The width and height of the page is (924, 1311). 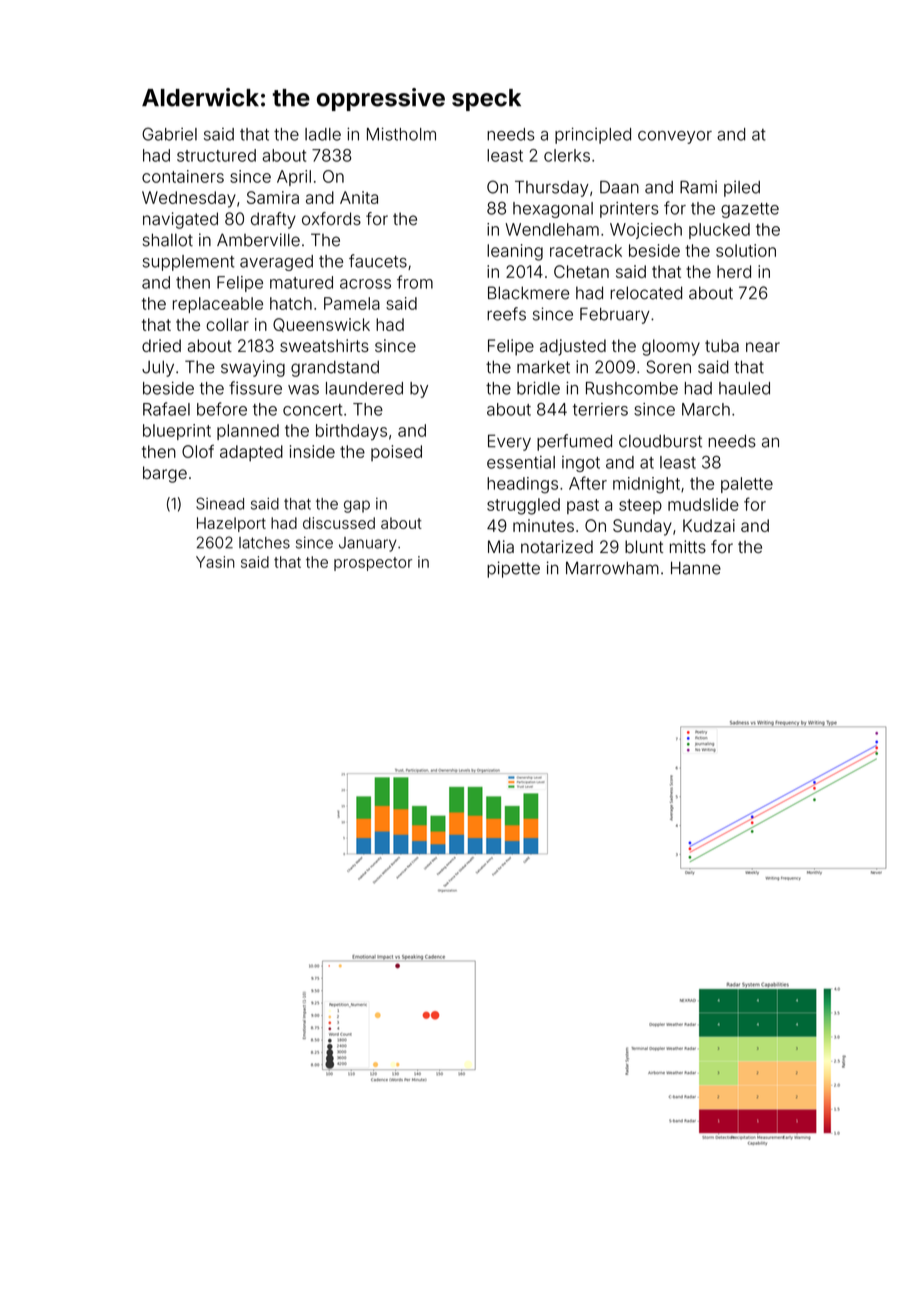 I want to click on conveyor, so click(x=675, y=137).
